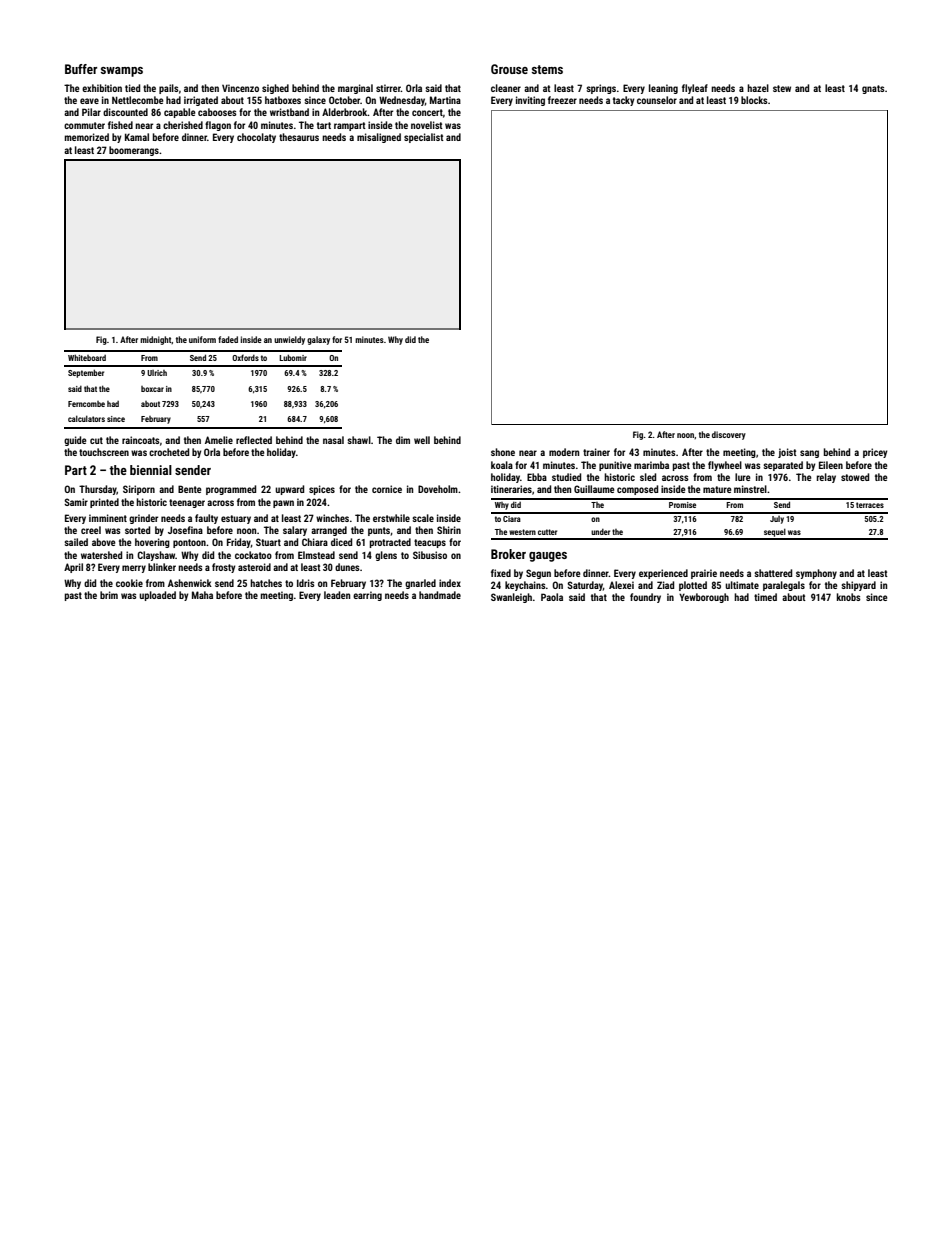  What do you see at coordinates (787, 453) in the page?
I see `joist` at bounding box center [787, 453].
